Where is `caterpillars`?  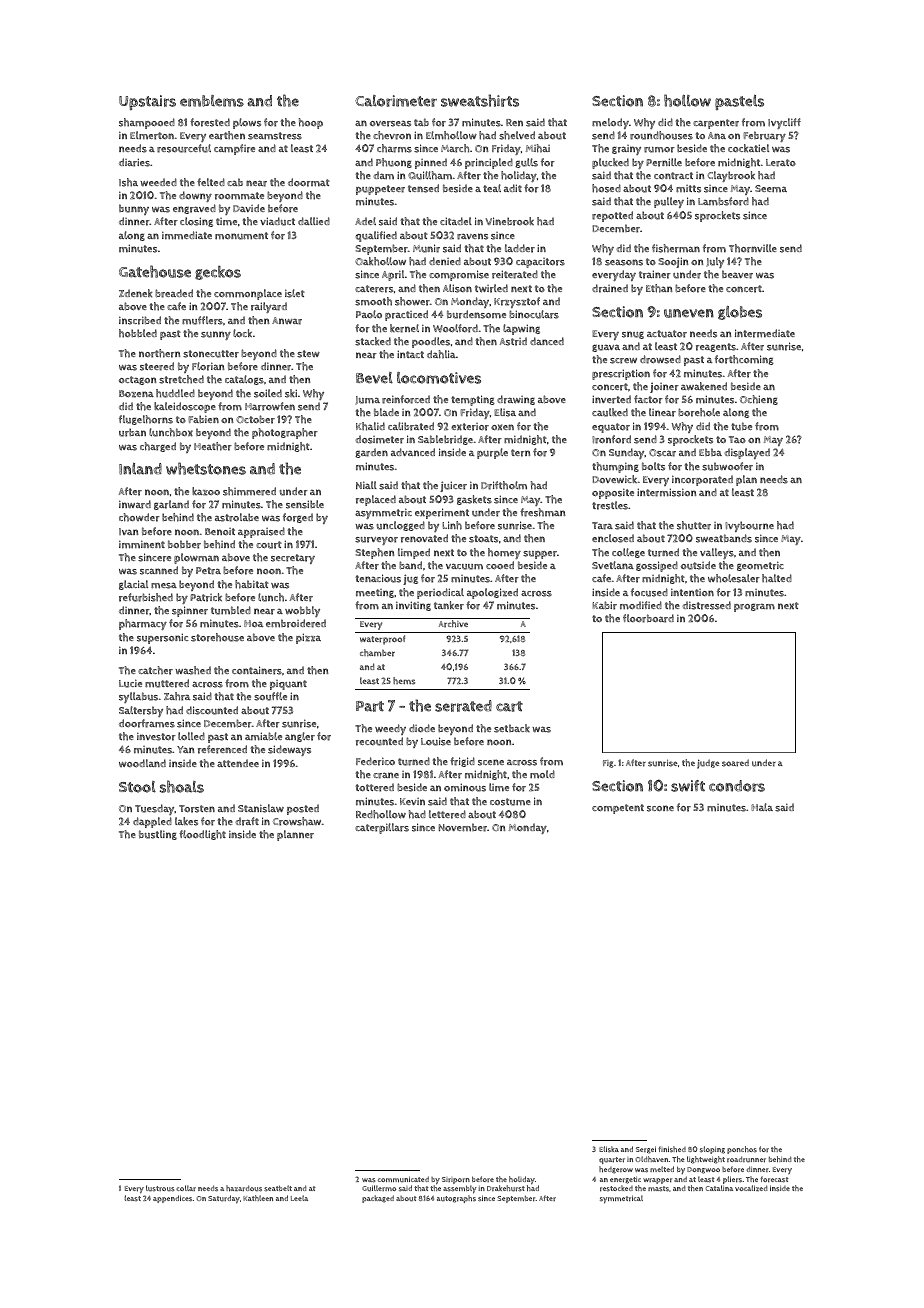
caterpillars is located at coordinates (382, 828).
